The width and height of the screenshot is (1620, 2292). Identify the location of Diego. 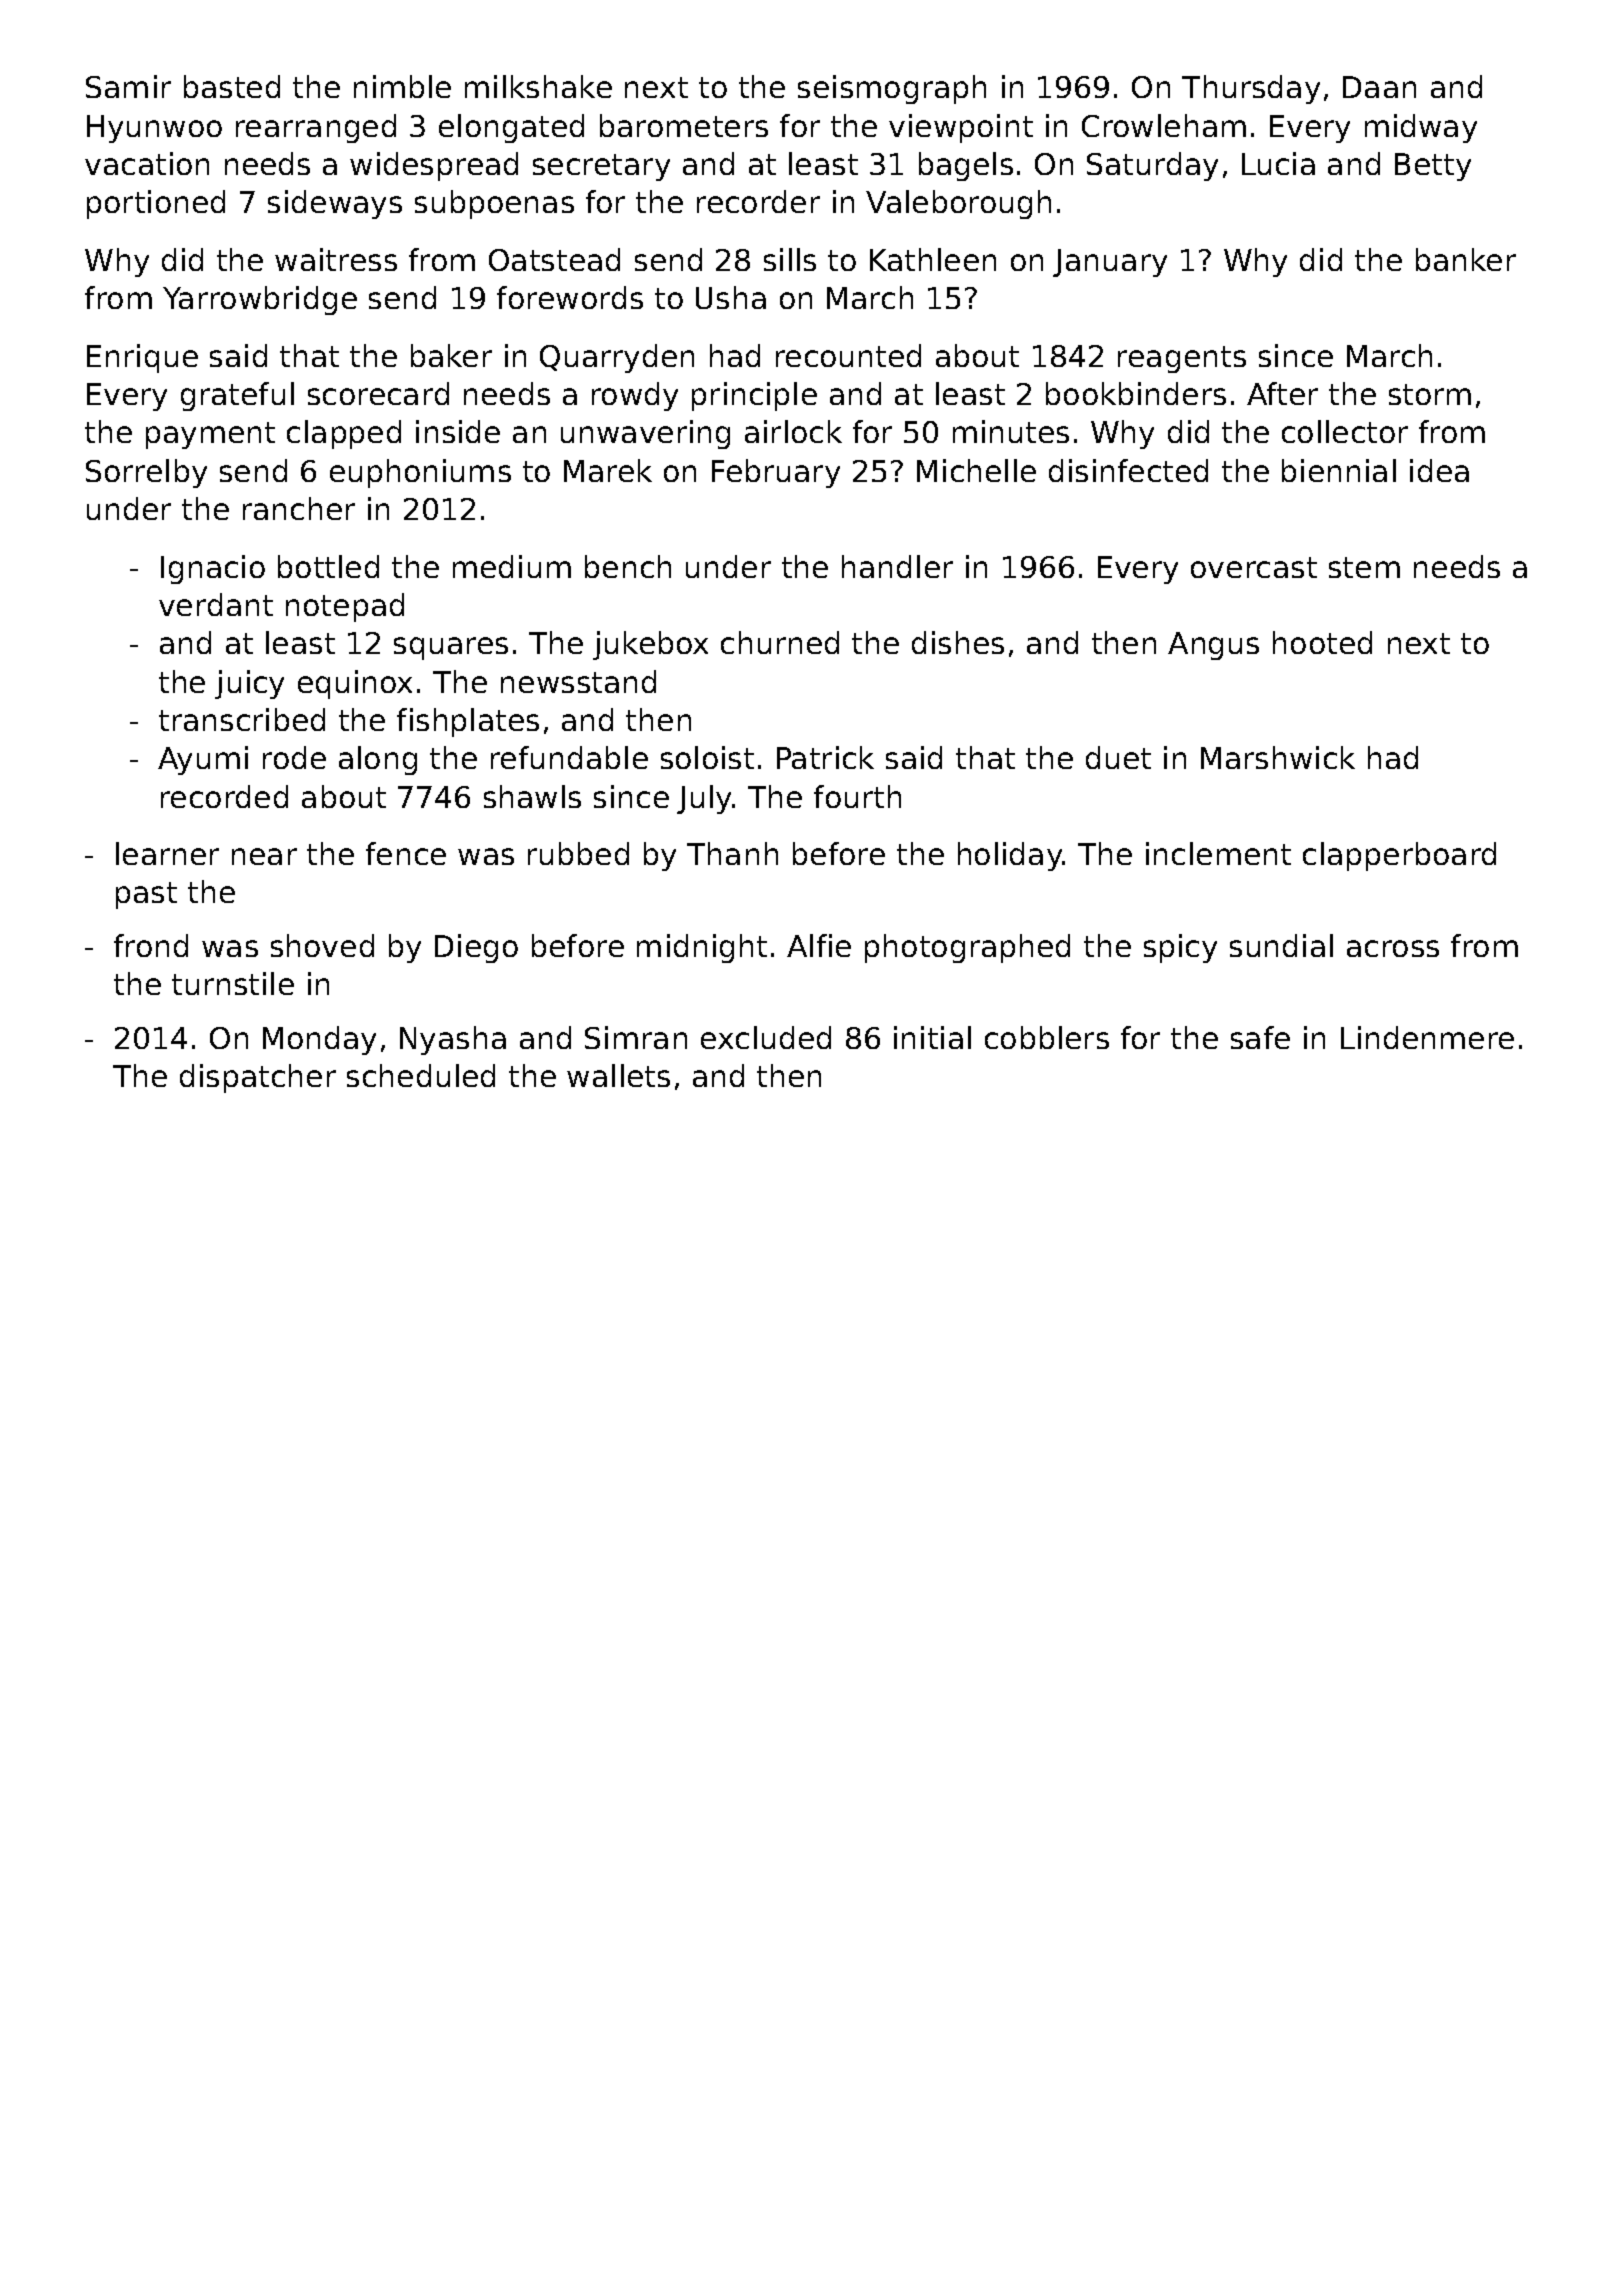
(476, 948).
